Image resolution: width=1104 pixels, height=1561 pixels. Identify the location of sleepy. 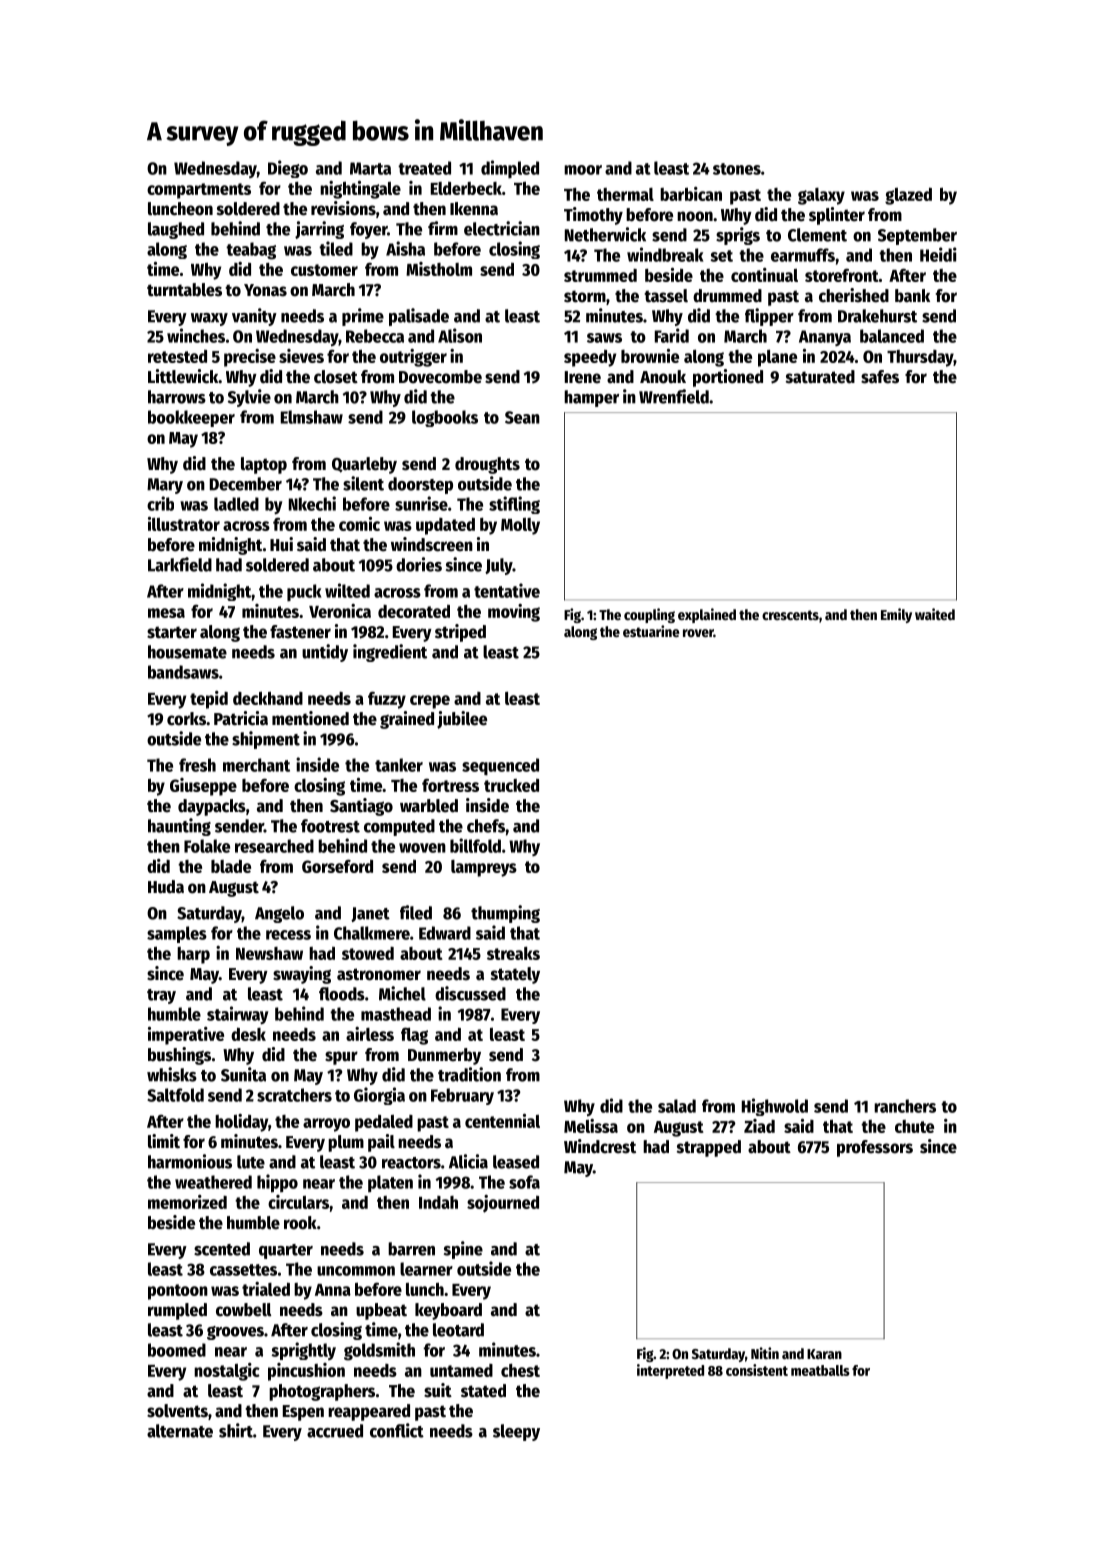
(516, 1432).
